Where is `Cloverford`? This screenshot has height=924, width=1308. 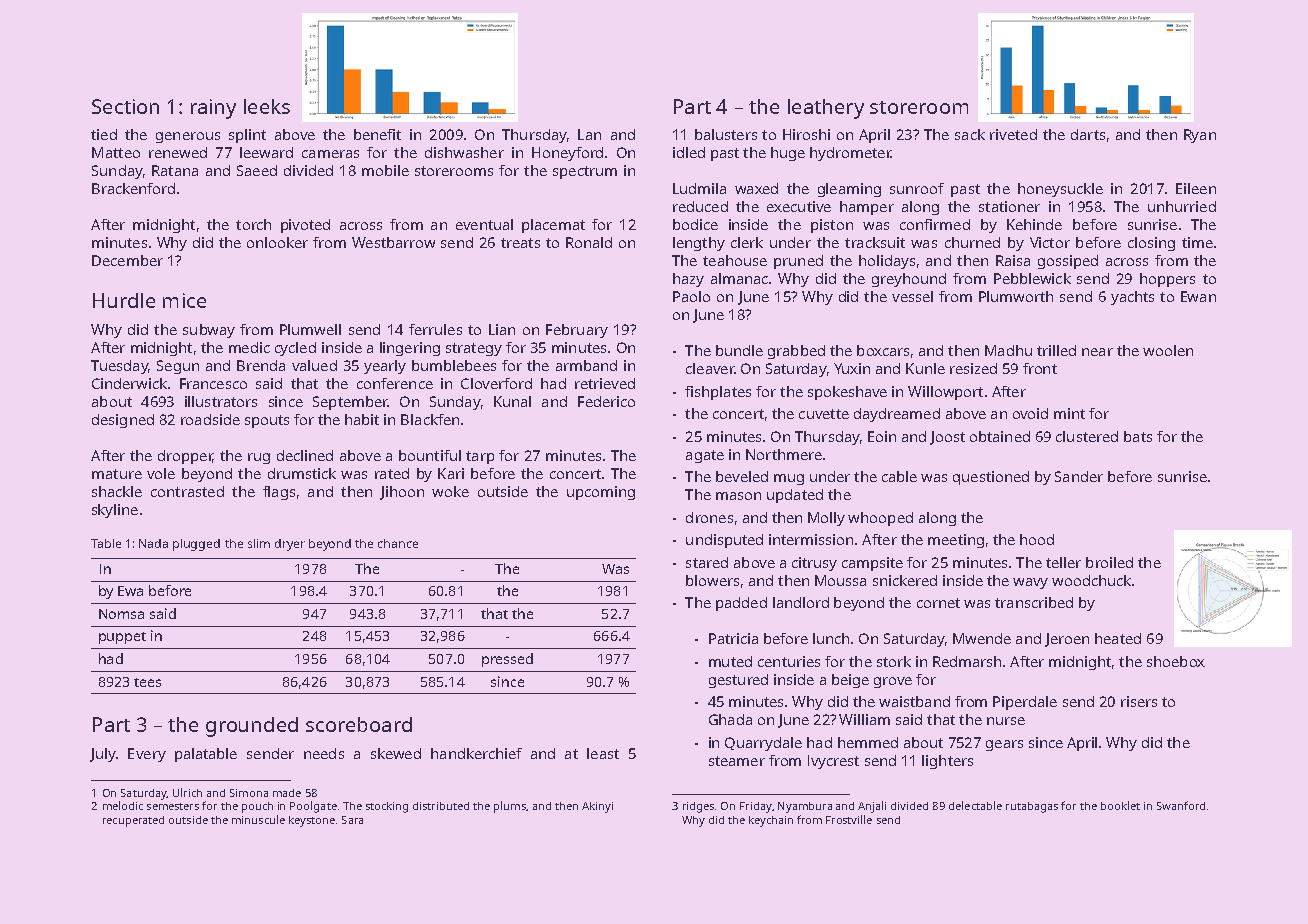 Cloverford is located at coordinates (496, 383).
